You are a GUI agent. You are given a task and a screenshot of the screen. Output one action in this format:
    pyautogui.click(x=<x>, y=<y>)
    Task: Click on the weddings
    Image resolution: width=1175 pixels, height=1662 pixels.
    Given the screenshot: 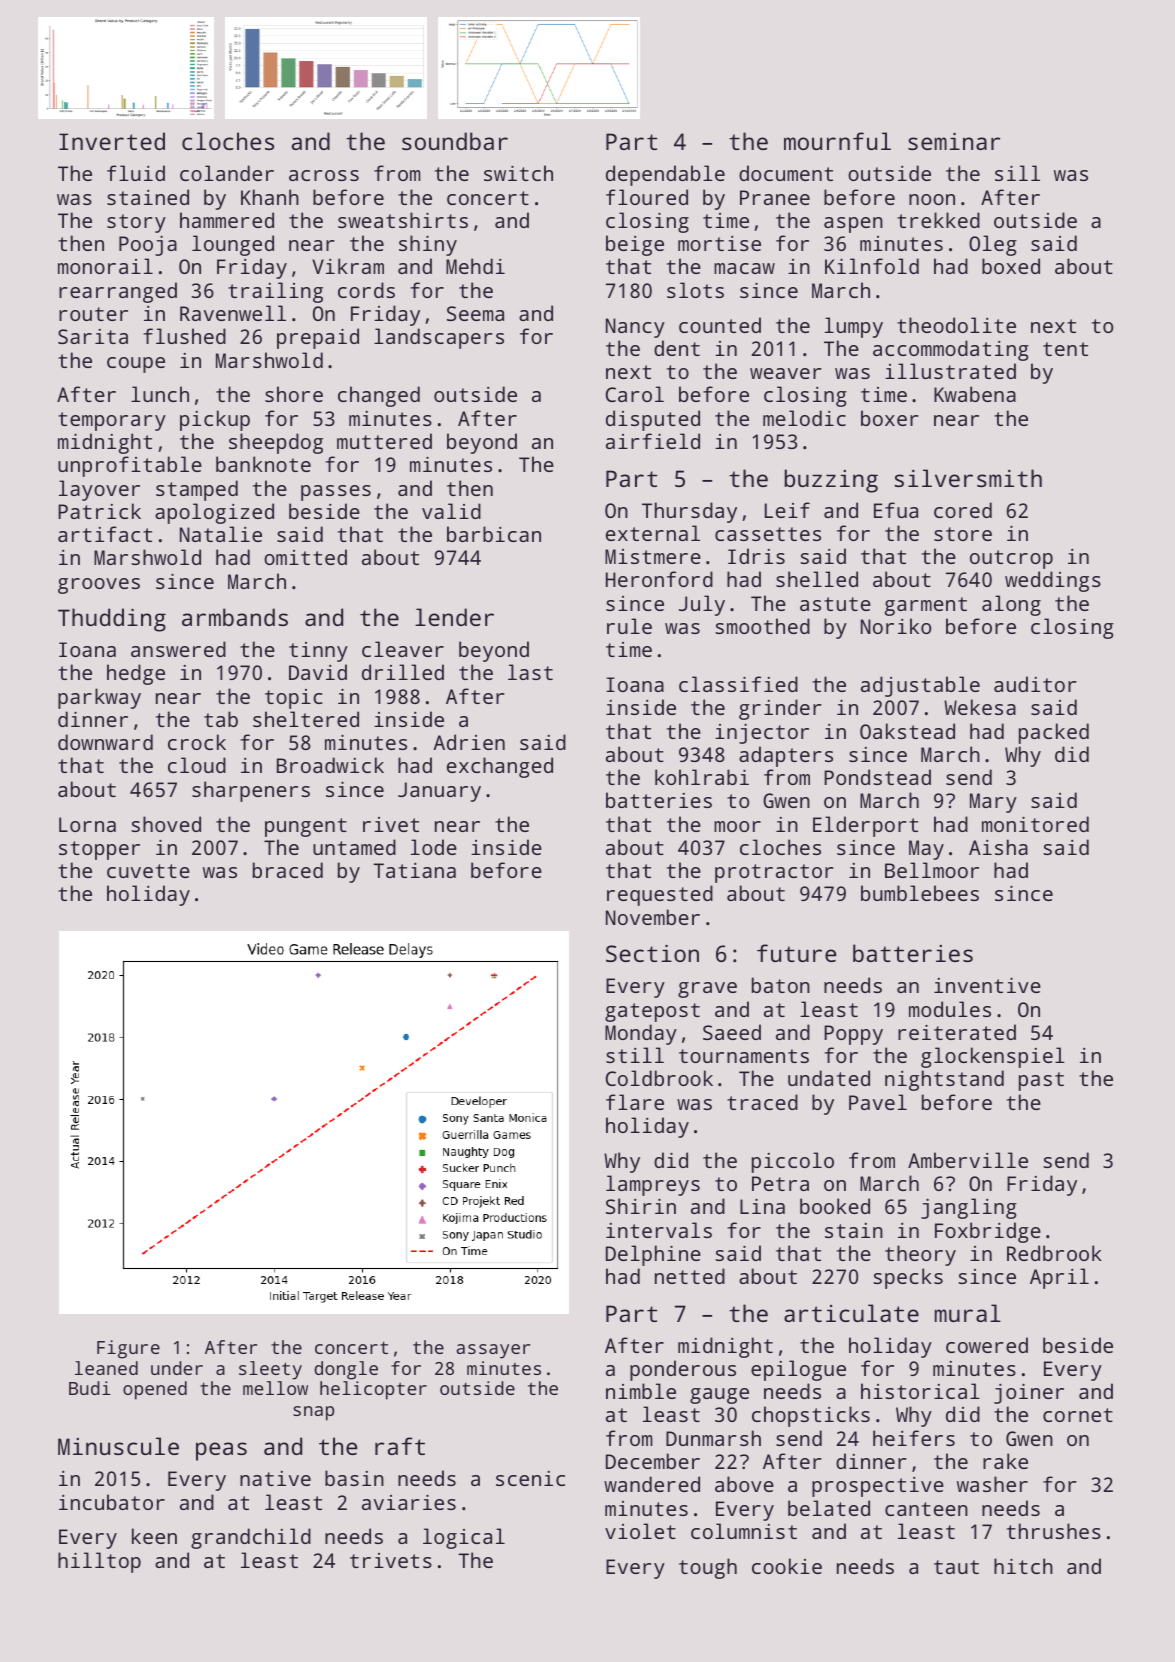 What is the action you would take?
    pyautogui.click(x=1053, y=581)
